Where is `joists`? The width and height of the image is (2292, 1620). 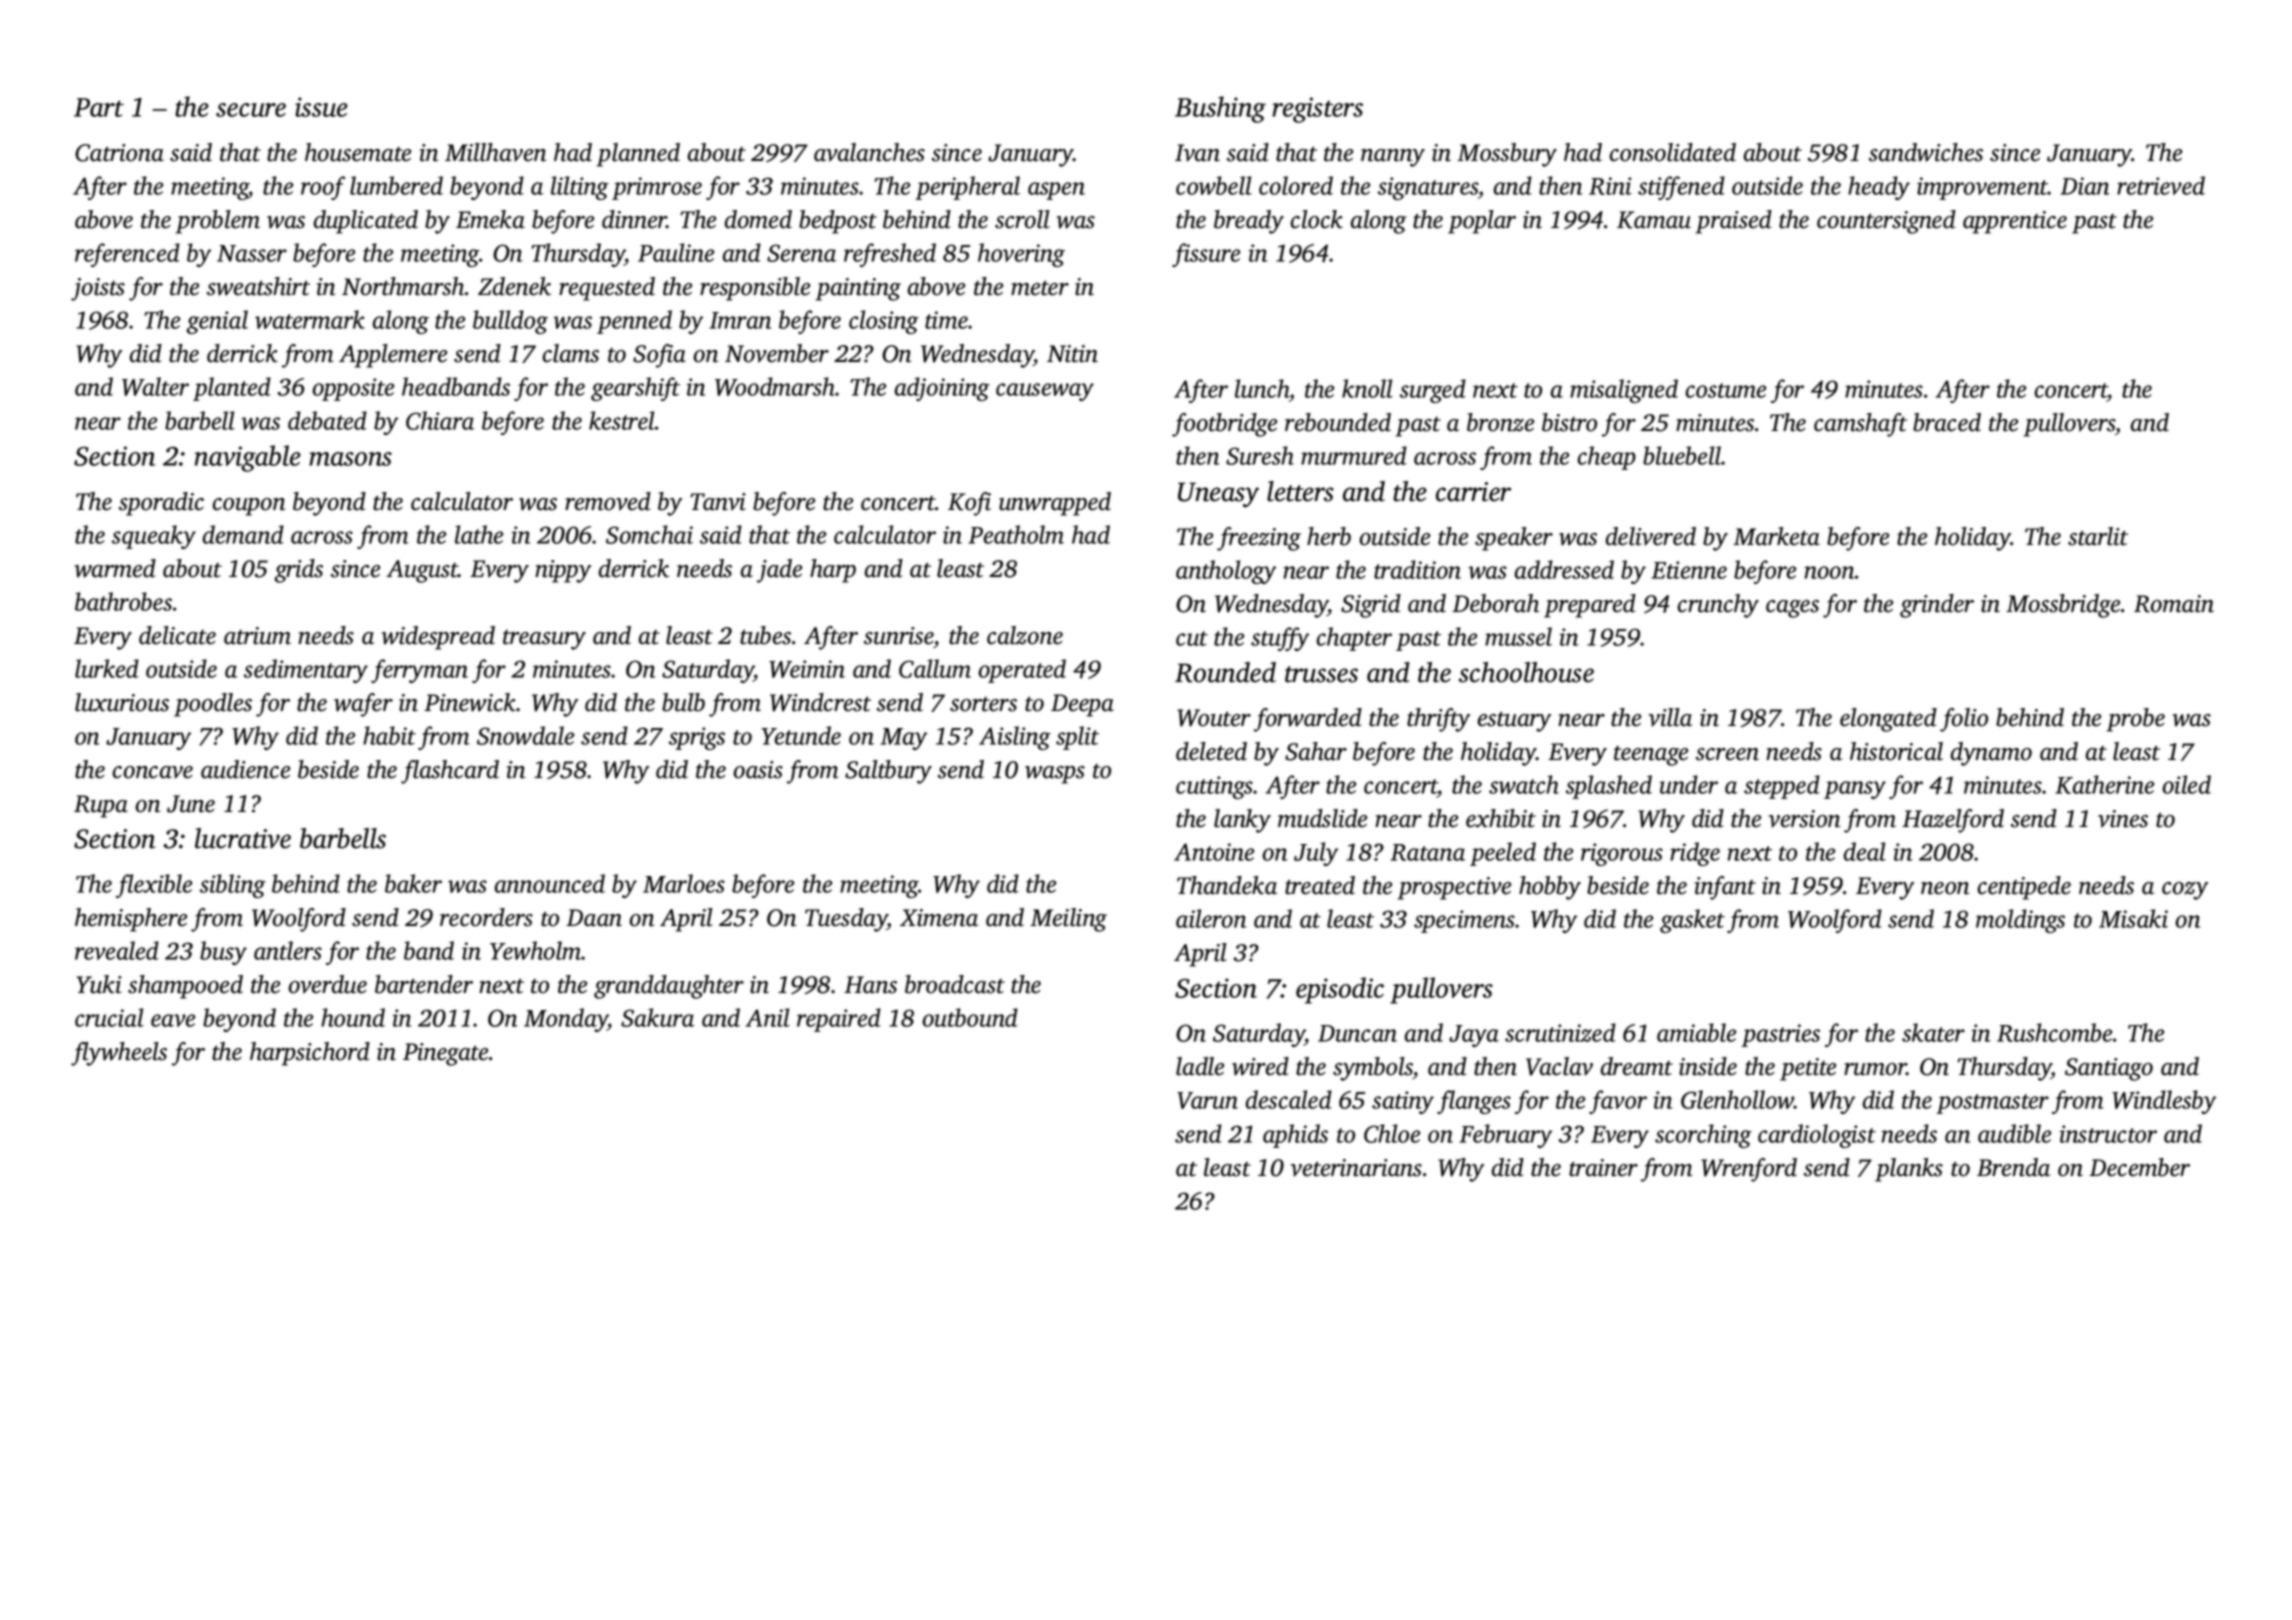 joists is located at coordinates (98, 289).
